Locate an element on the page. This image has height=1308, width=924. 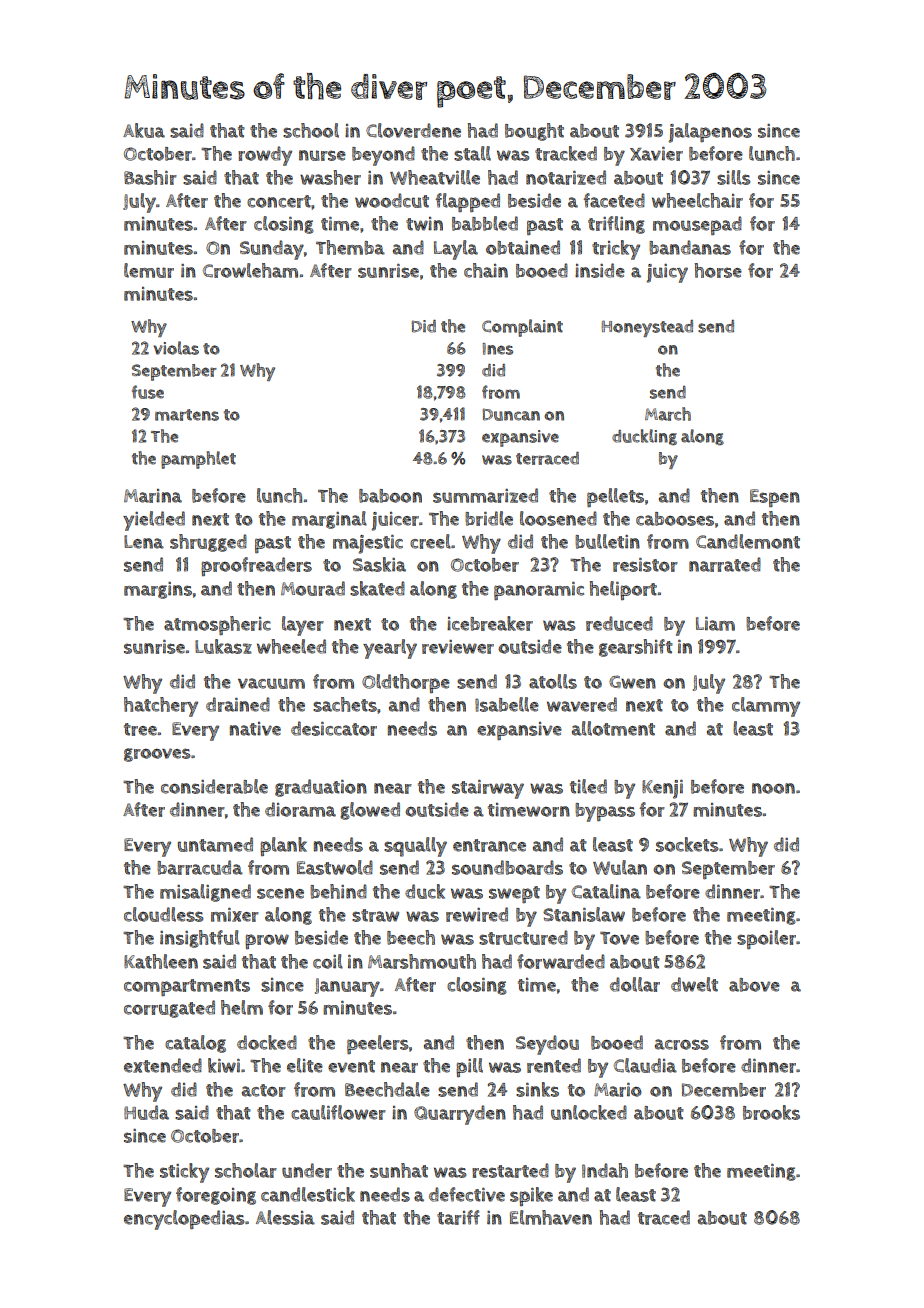
Alessia is located at coordinates (285, 1217).
